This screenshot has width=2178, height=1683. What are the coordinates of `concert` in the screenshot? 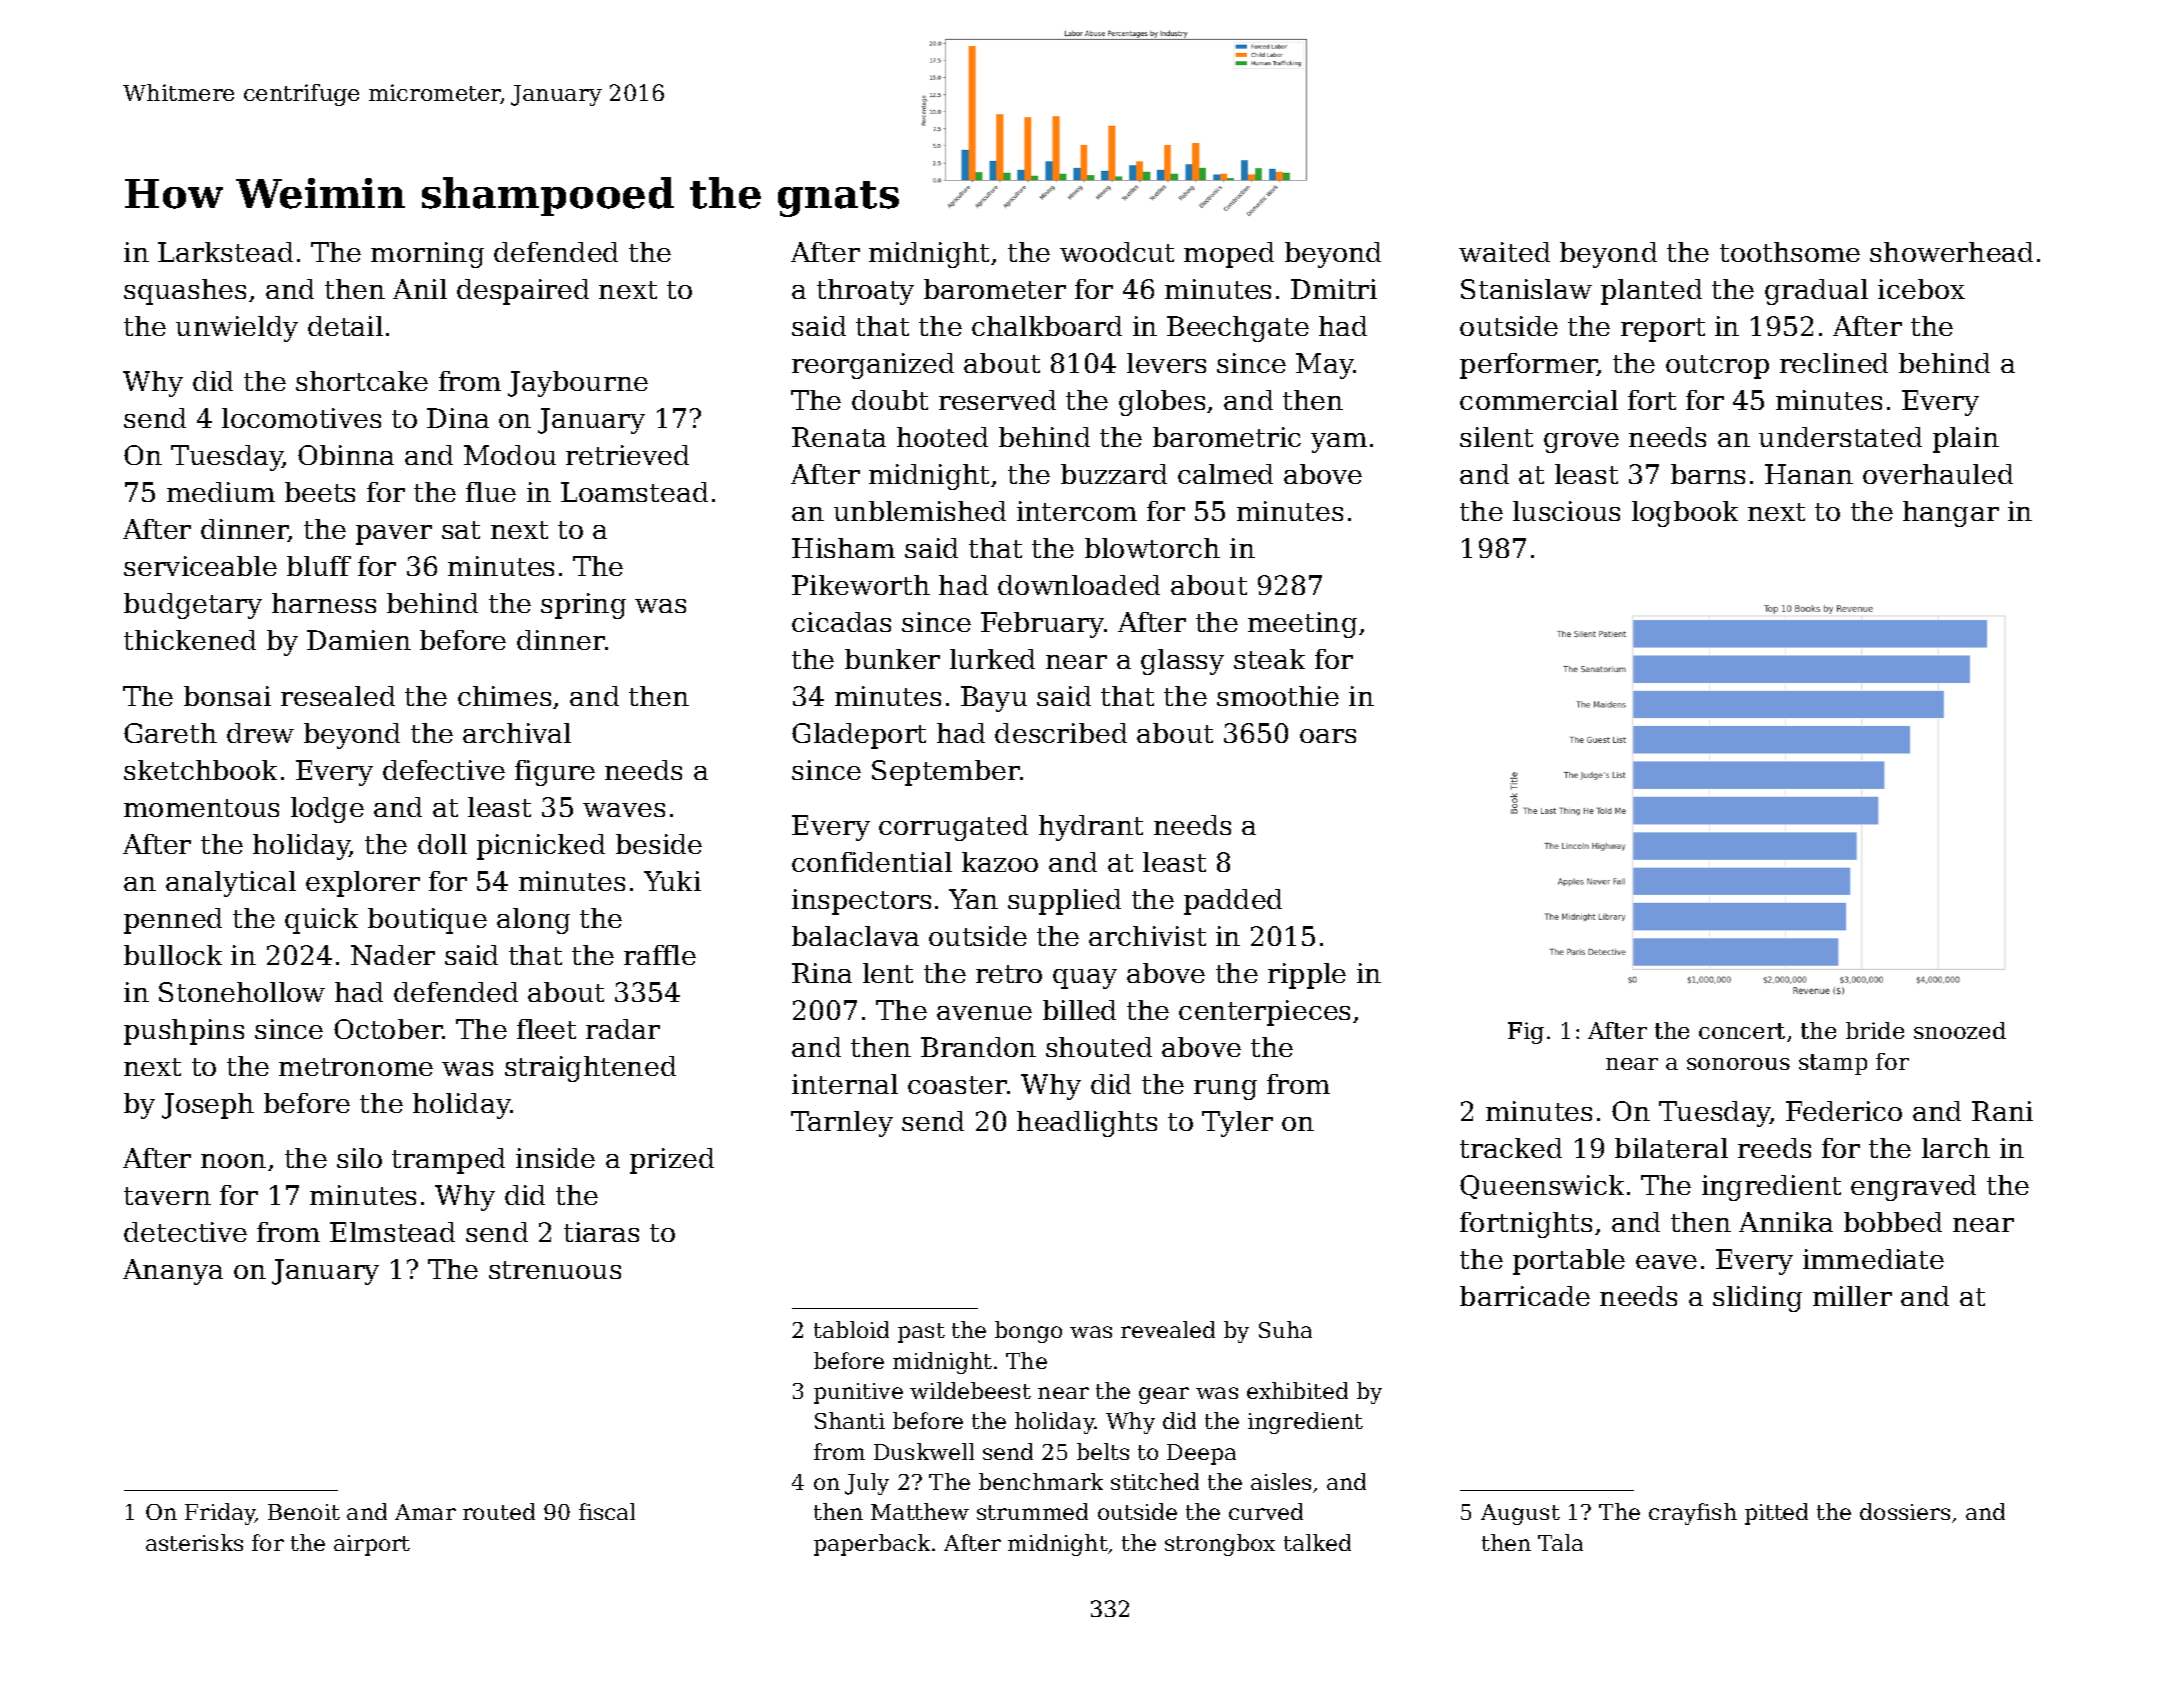 It's located at (1742, 1031).
